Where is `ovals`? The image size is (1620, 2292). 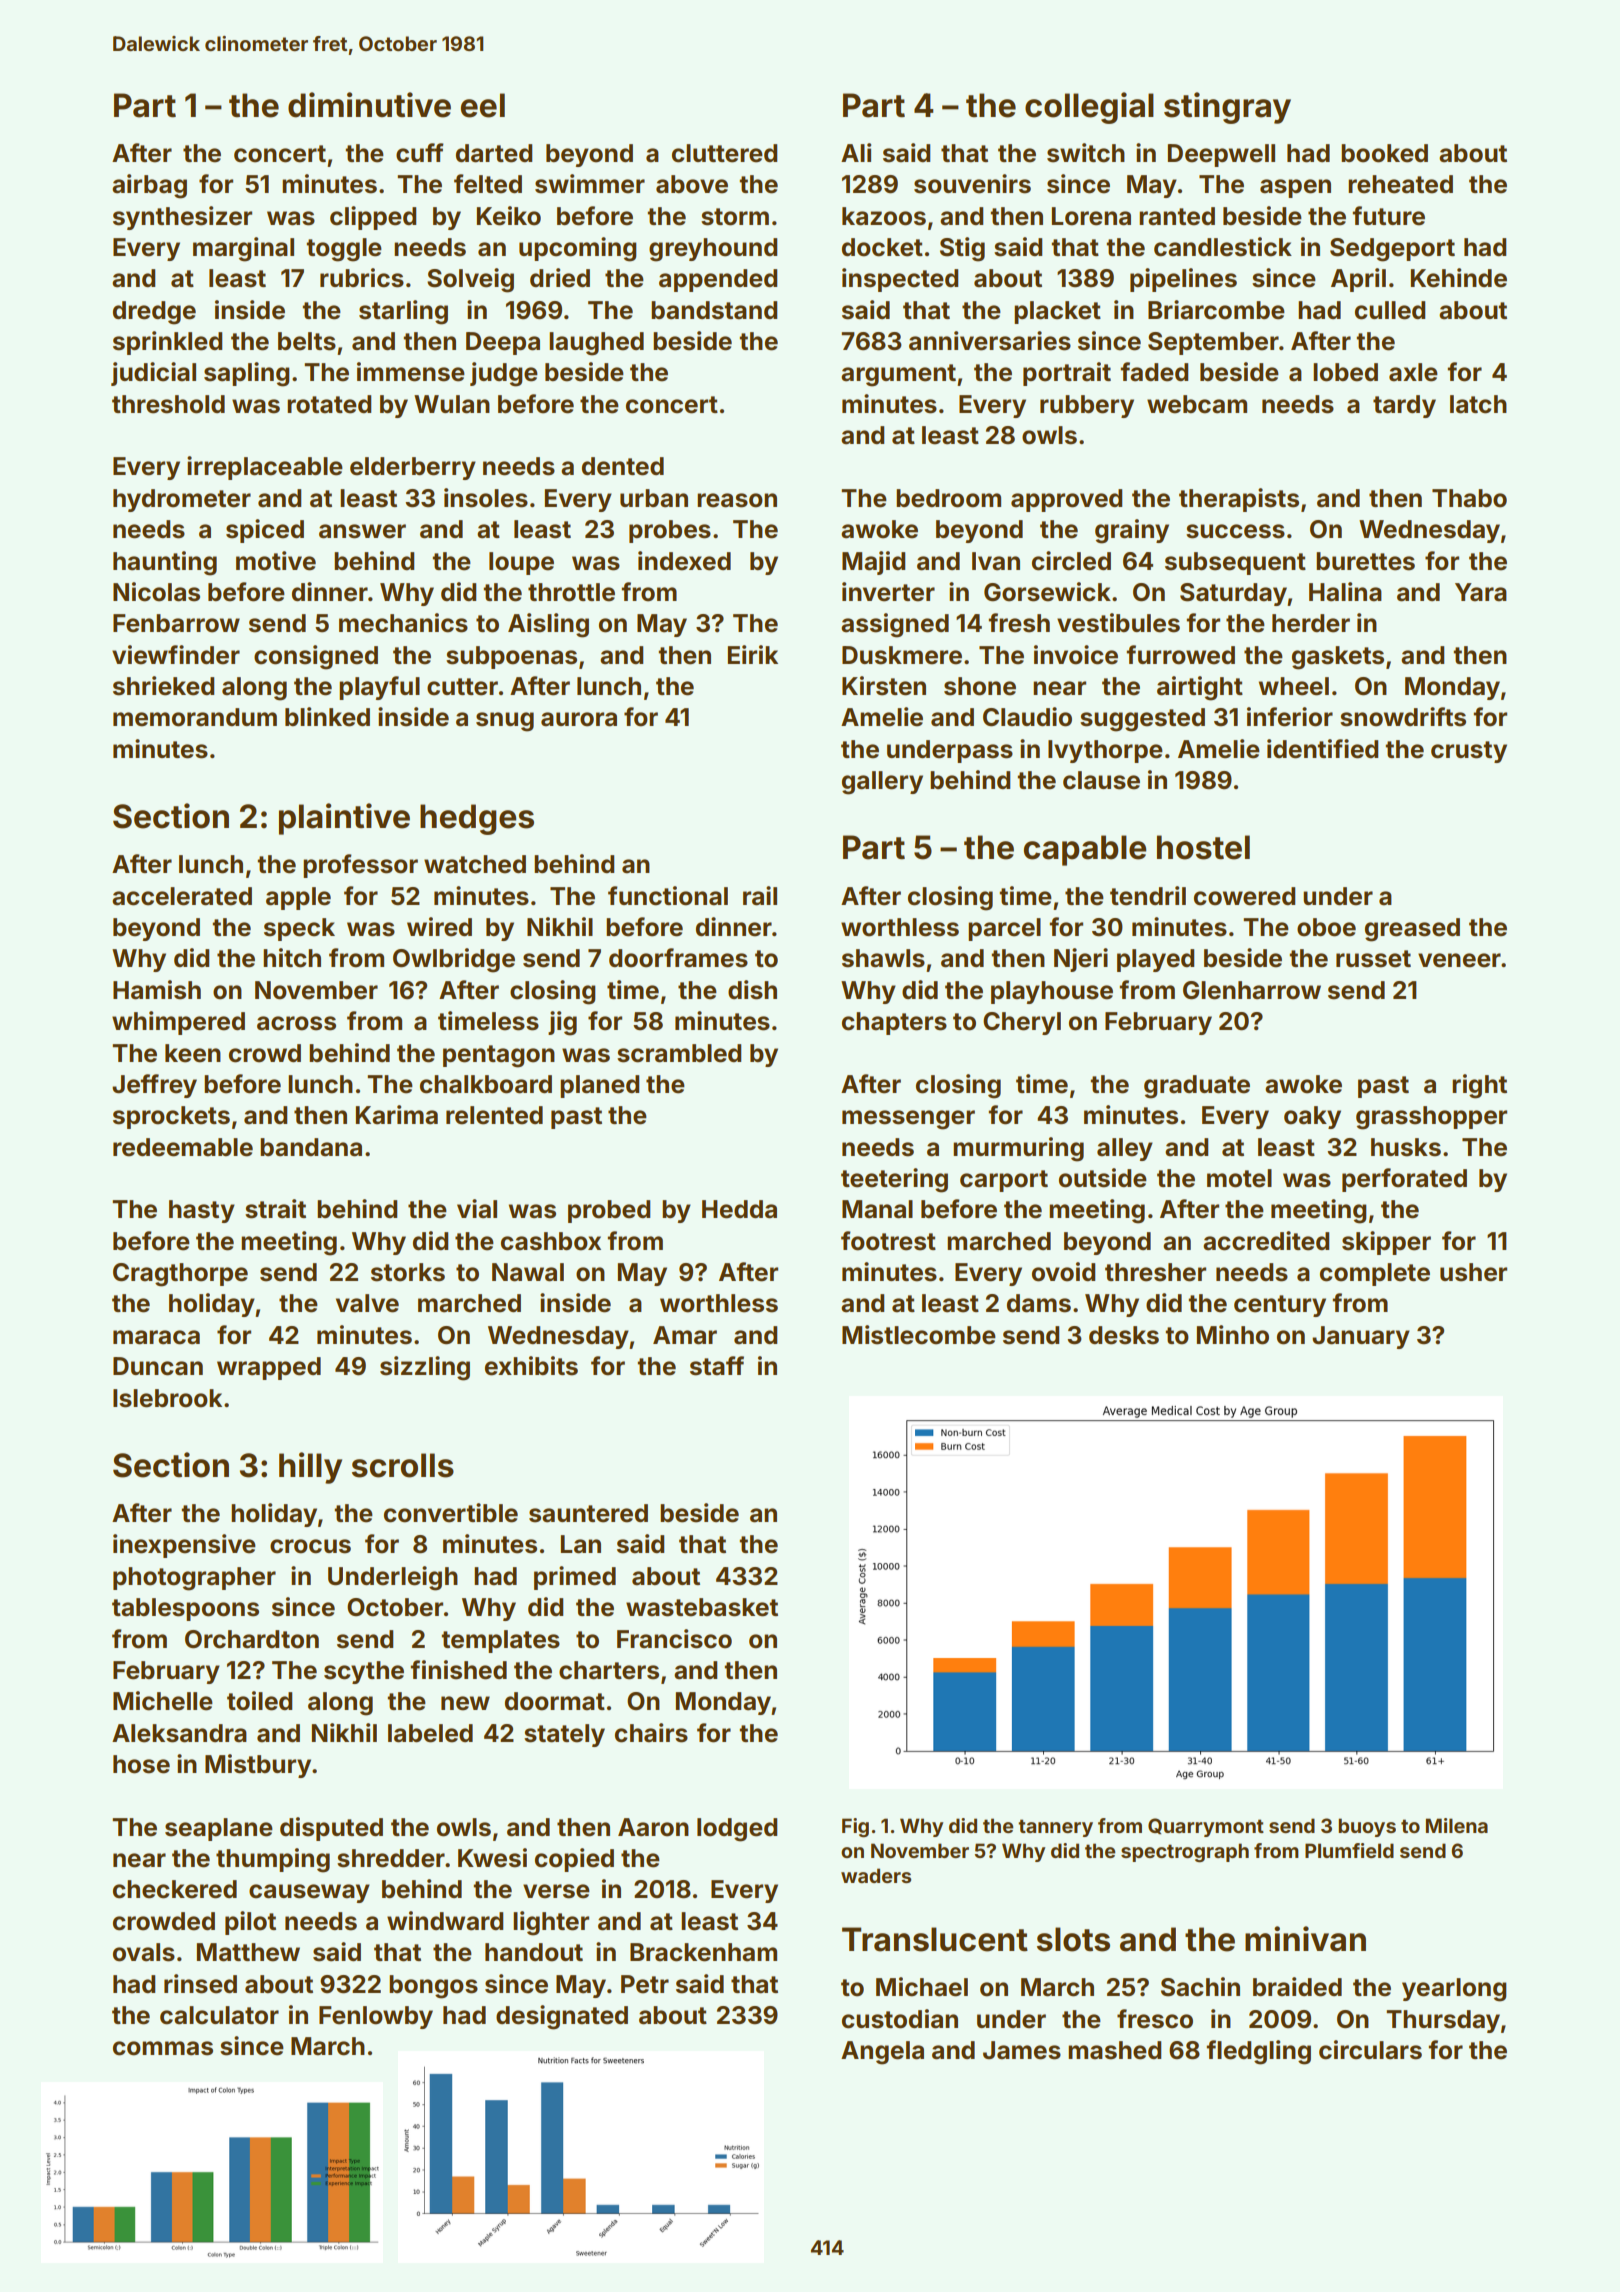
ovals is located at coordinates (144, 1952).
